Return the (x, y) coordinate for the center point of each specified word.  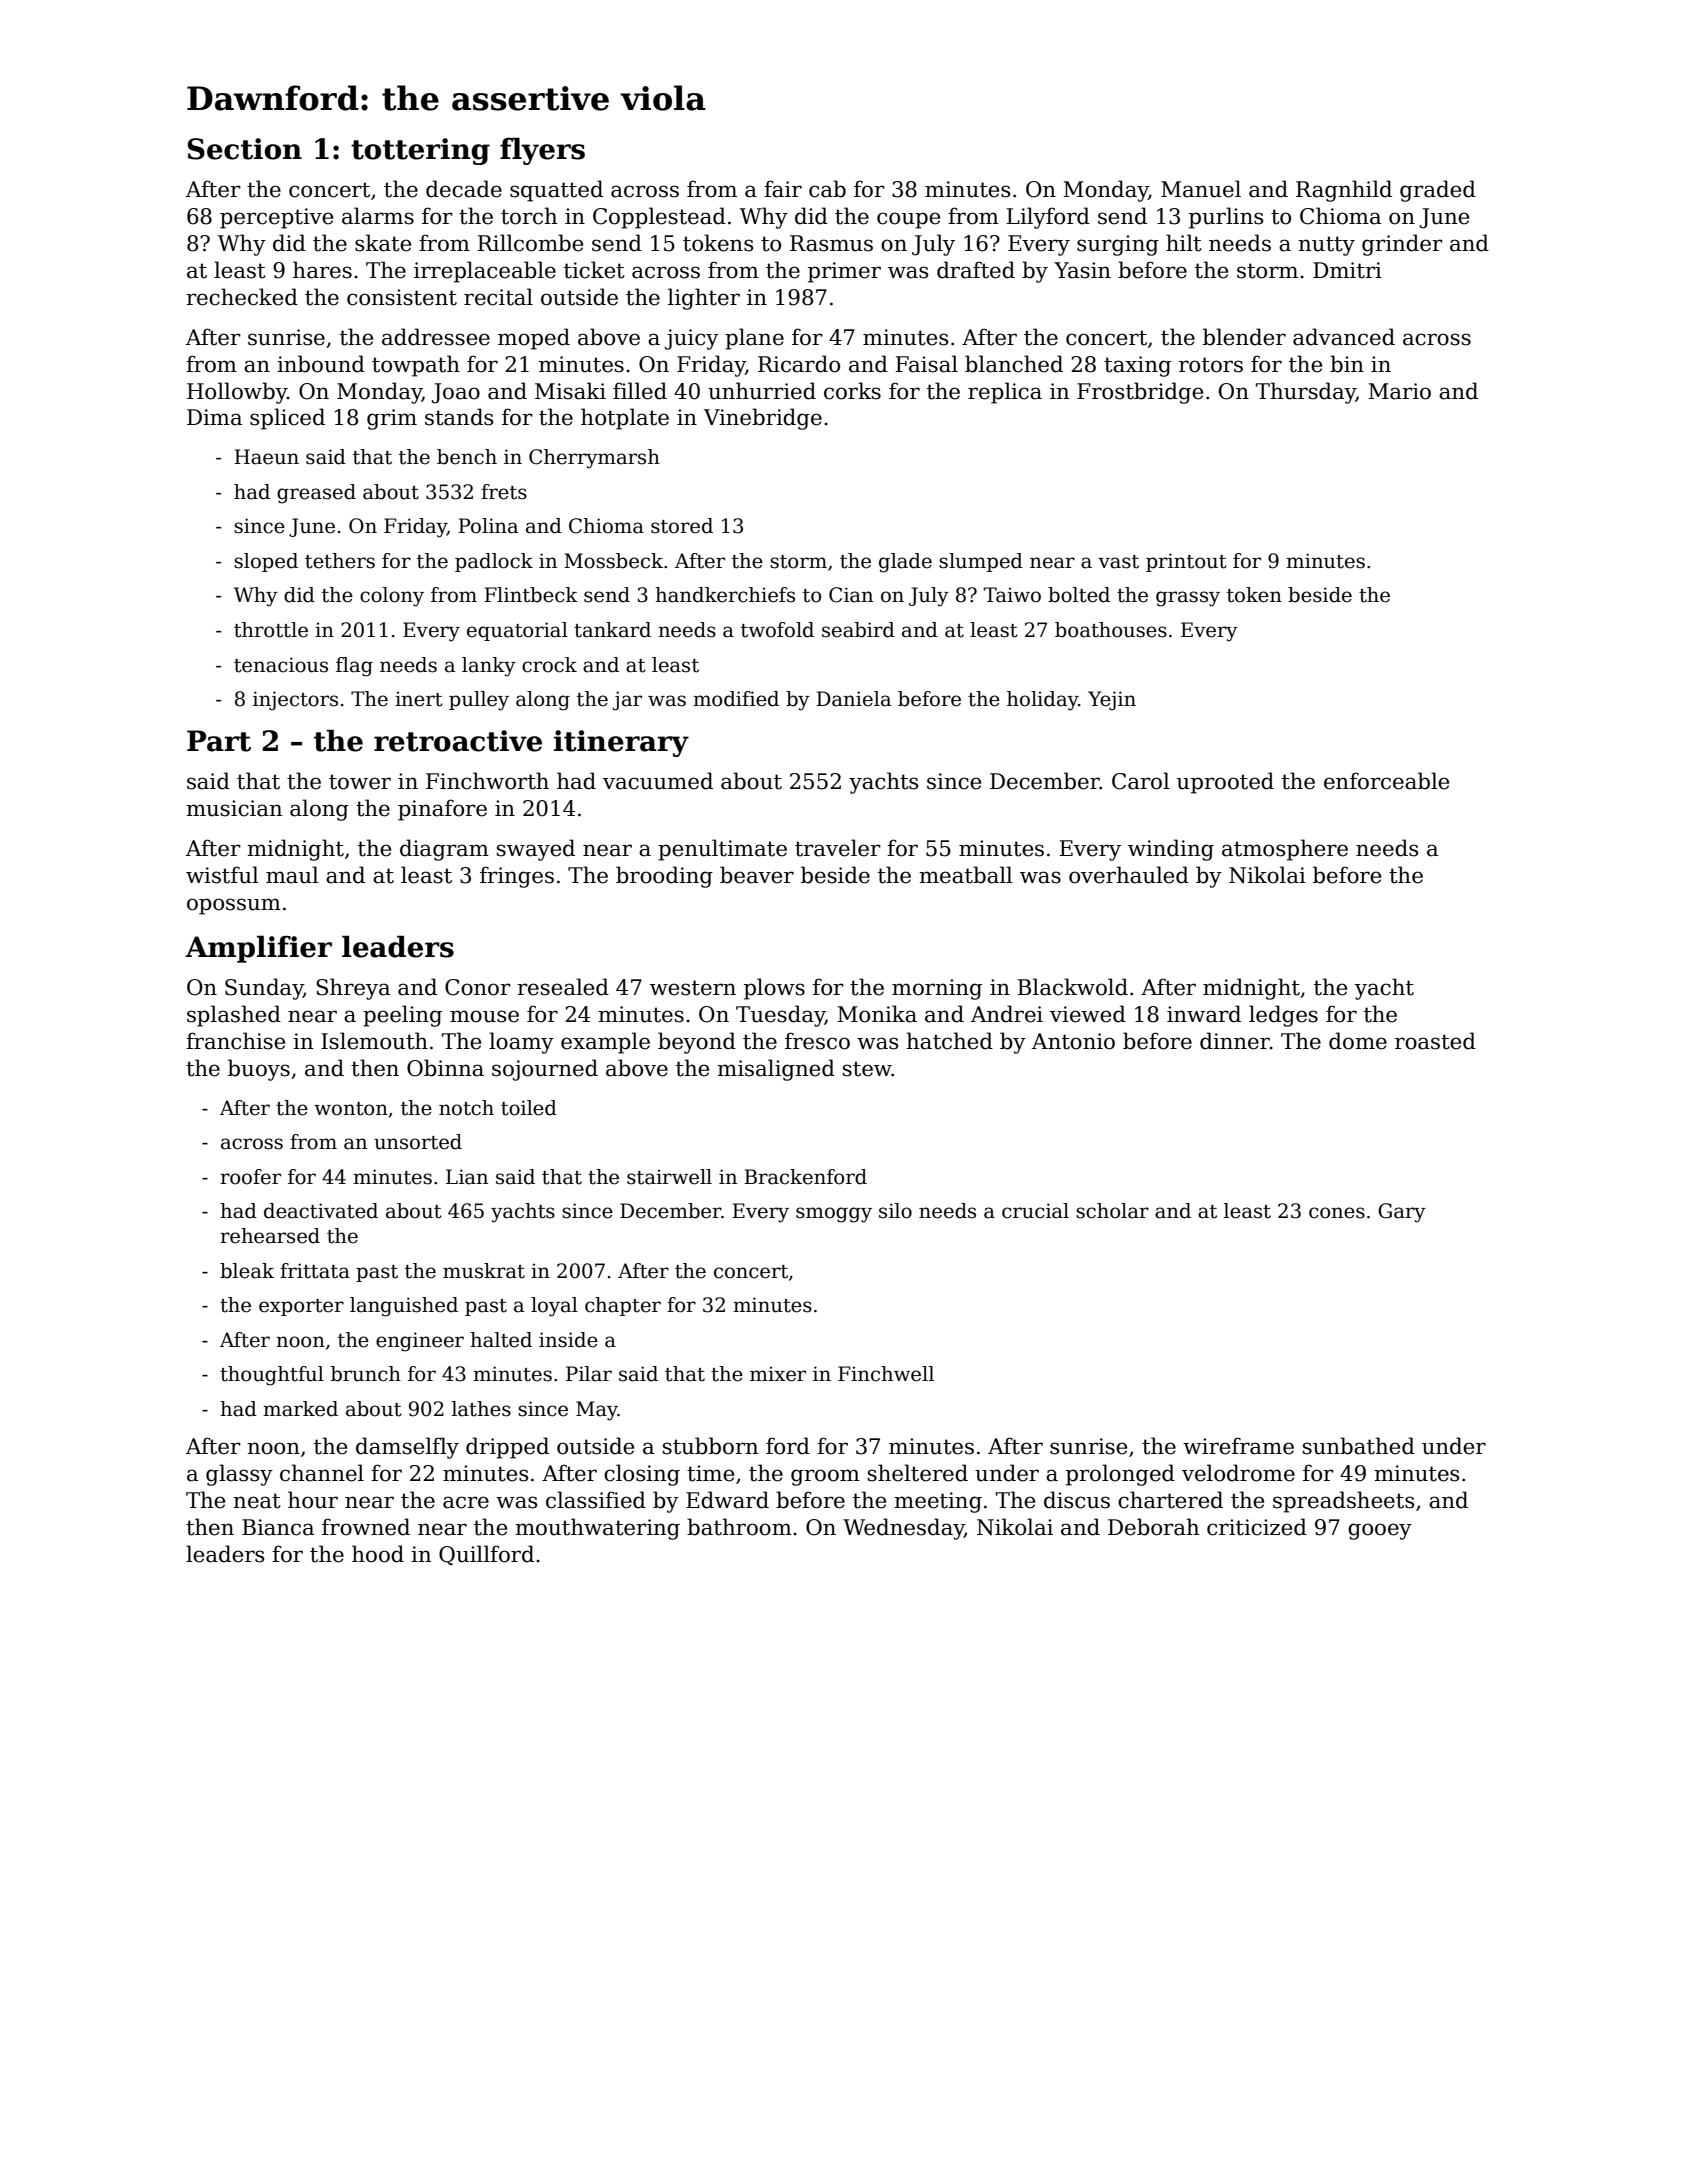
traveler (838, 848)
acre (466, 1502)
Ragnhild (1344, 191)
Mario (1399, 391)
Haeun (266, 457)
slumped (981, 562)
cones (1337, 1213)
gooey (1380, 1531)
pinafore (442, 810)
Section (244, 149)
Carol (1141, 781)
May (597, 1411)
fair (783, 189)
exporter (301, 1307)
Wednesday (903, 1529)
